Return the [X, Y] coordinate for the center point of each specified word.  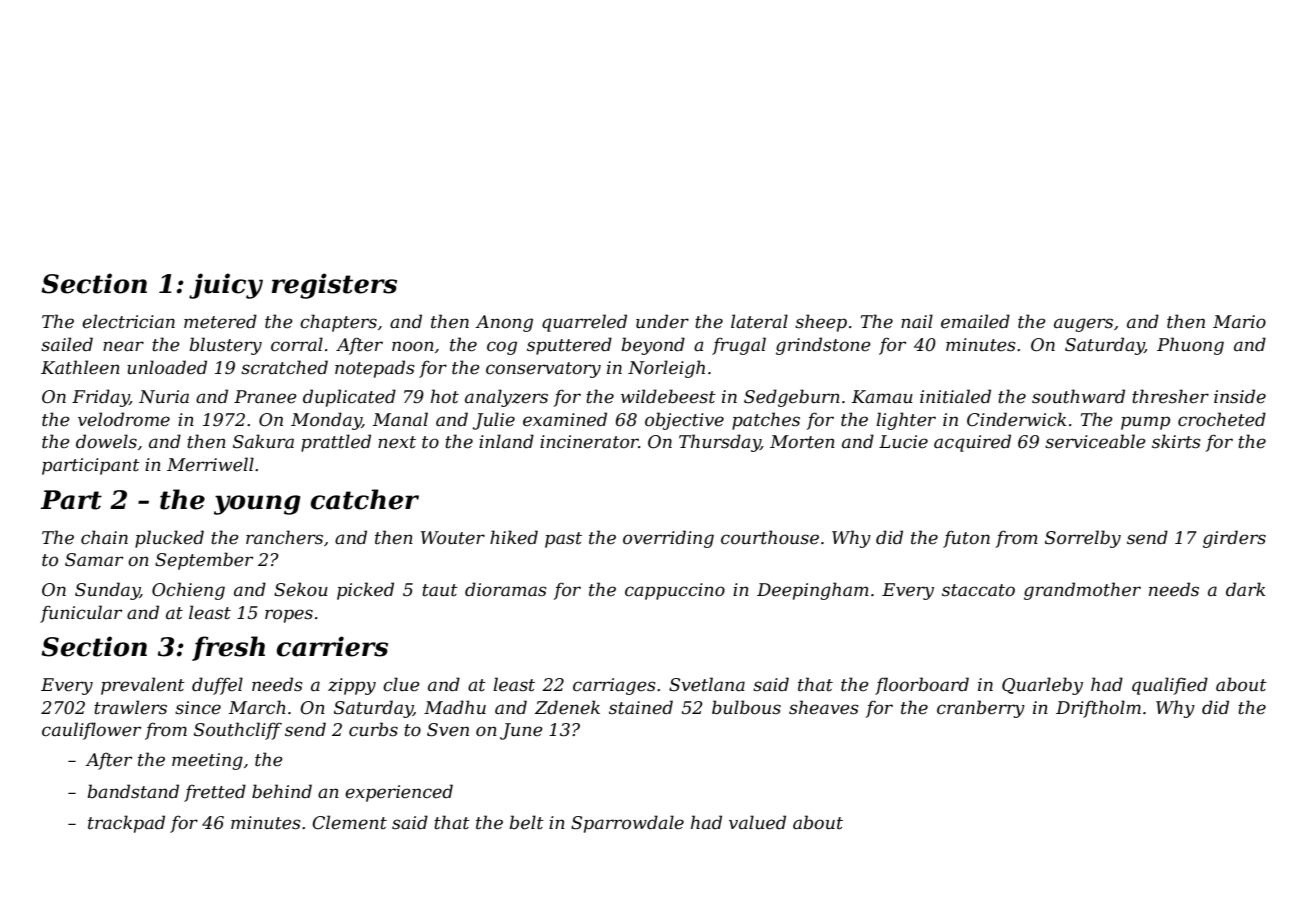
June [521, 731]
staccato [978, 590]
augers [1083, 325]
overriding [668, 539]
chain [104, 537]
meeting [207, 761]
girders [1234, 539]
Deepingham [813, 591]
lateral [759, 321]
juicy [226, 286]
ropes [289, 616]
